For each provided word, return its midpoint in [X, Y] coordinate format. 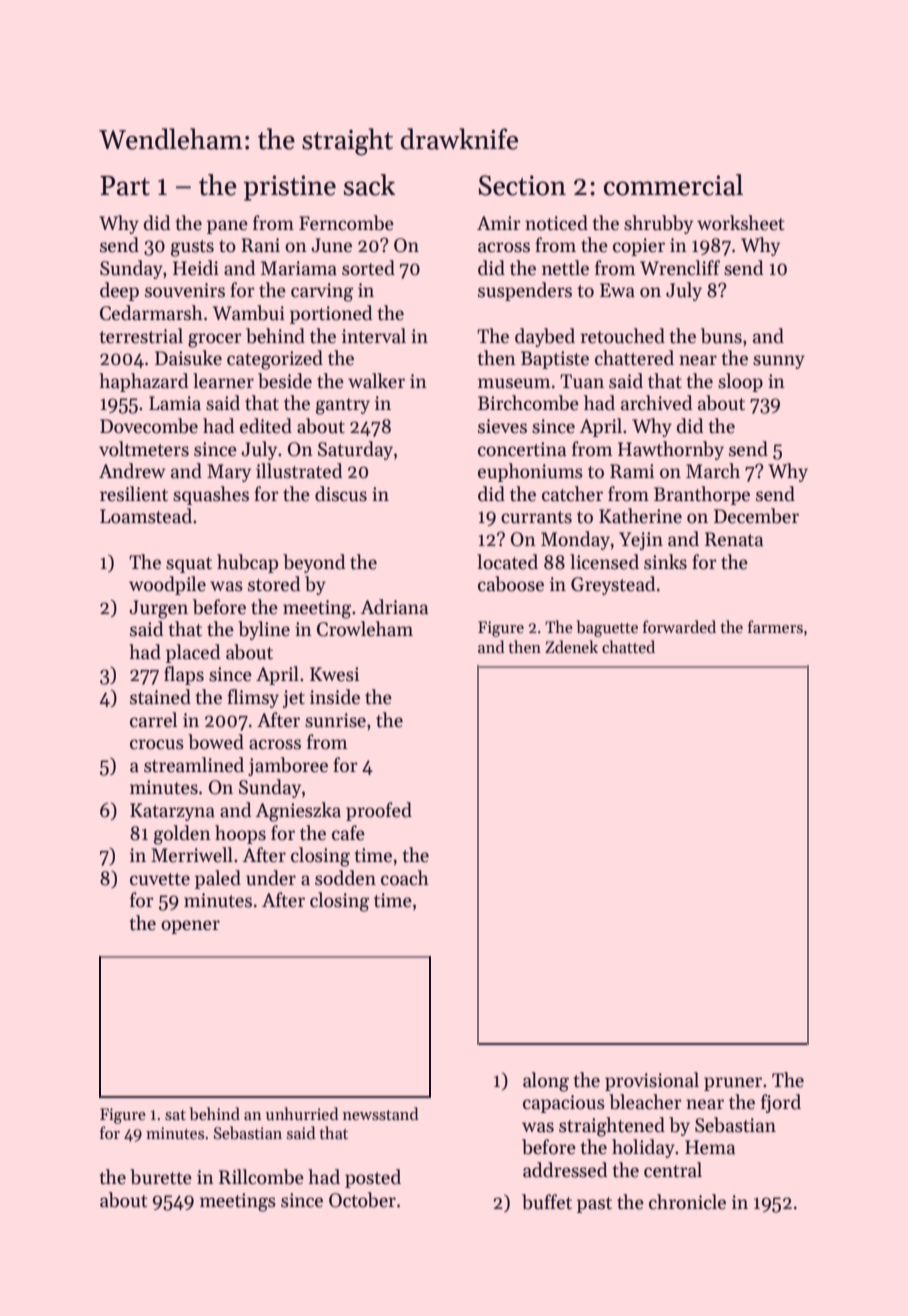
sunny [779, 362]
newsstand [381, 1114]
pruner [733, 1084]
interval [374, 336]
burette [161, 1177]
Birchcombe [528, 403]
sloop [740, 382]
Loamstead [146, 516]
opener [190, 927]
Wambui [249, 313]
